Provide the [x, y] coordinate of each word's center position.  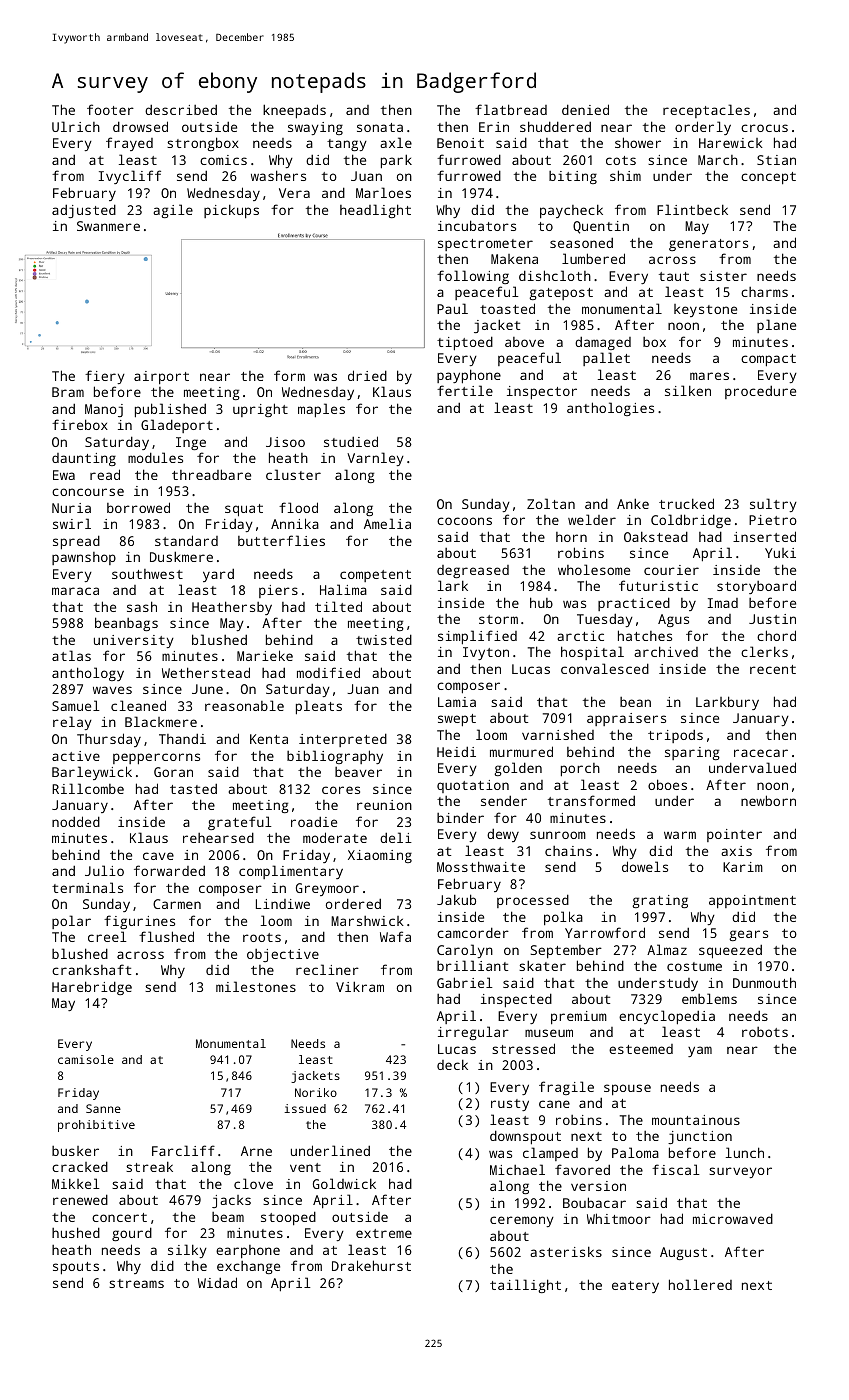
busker [75, 1151]
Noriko [316, 1092]
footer [110, 109]
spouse [627, 1089]
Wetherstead [206, 672]
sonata [380, 127]
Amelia [387, 523]
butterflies [281, 540]
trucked [686, 503]
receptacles [706, 111]
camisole [86, 1059]
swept [457, 720]
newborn [768, 800]
